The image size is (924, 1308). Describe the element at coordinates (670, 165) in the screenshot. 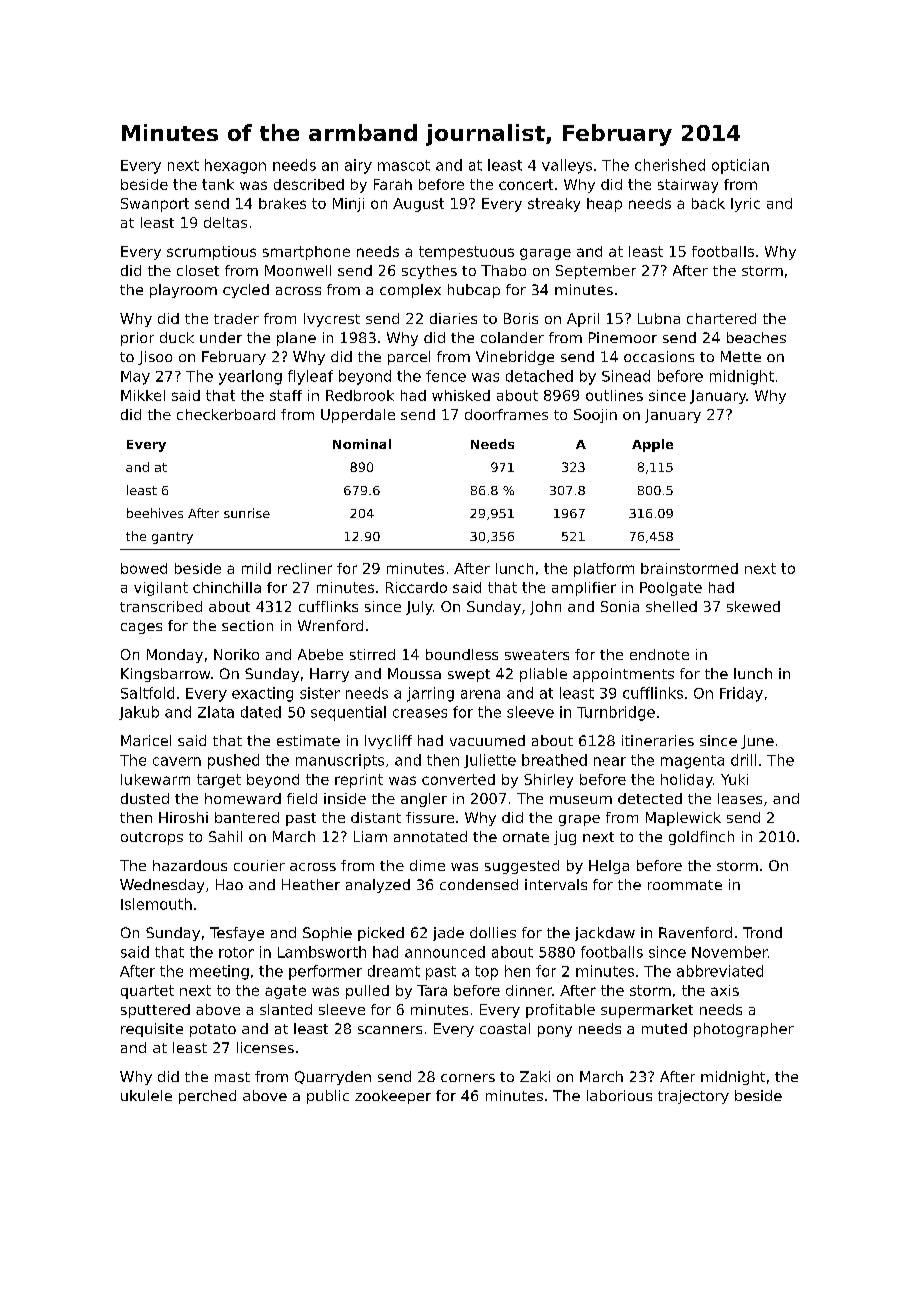

I see `cherished` at that location.
